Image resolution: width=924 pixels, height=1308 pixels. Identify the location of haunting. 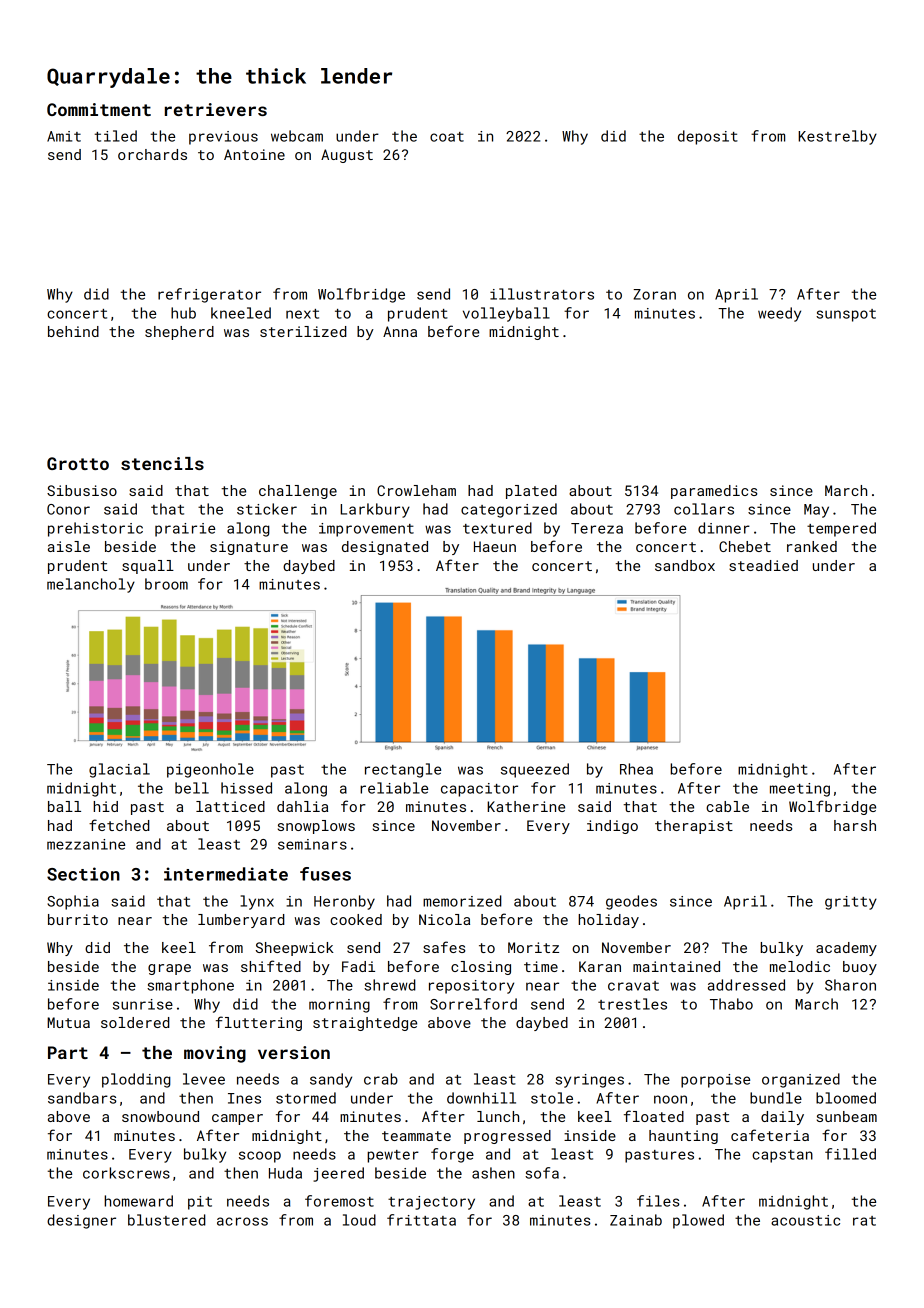
(683, 1137).
